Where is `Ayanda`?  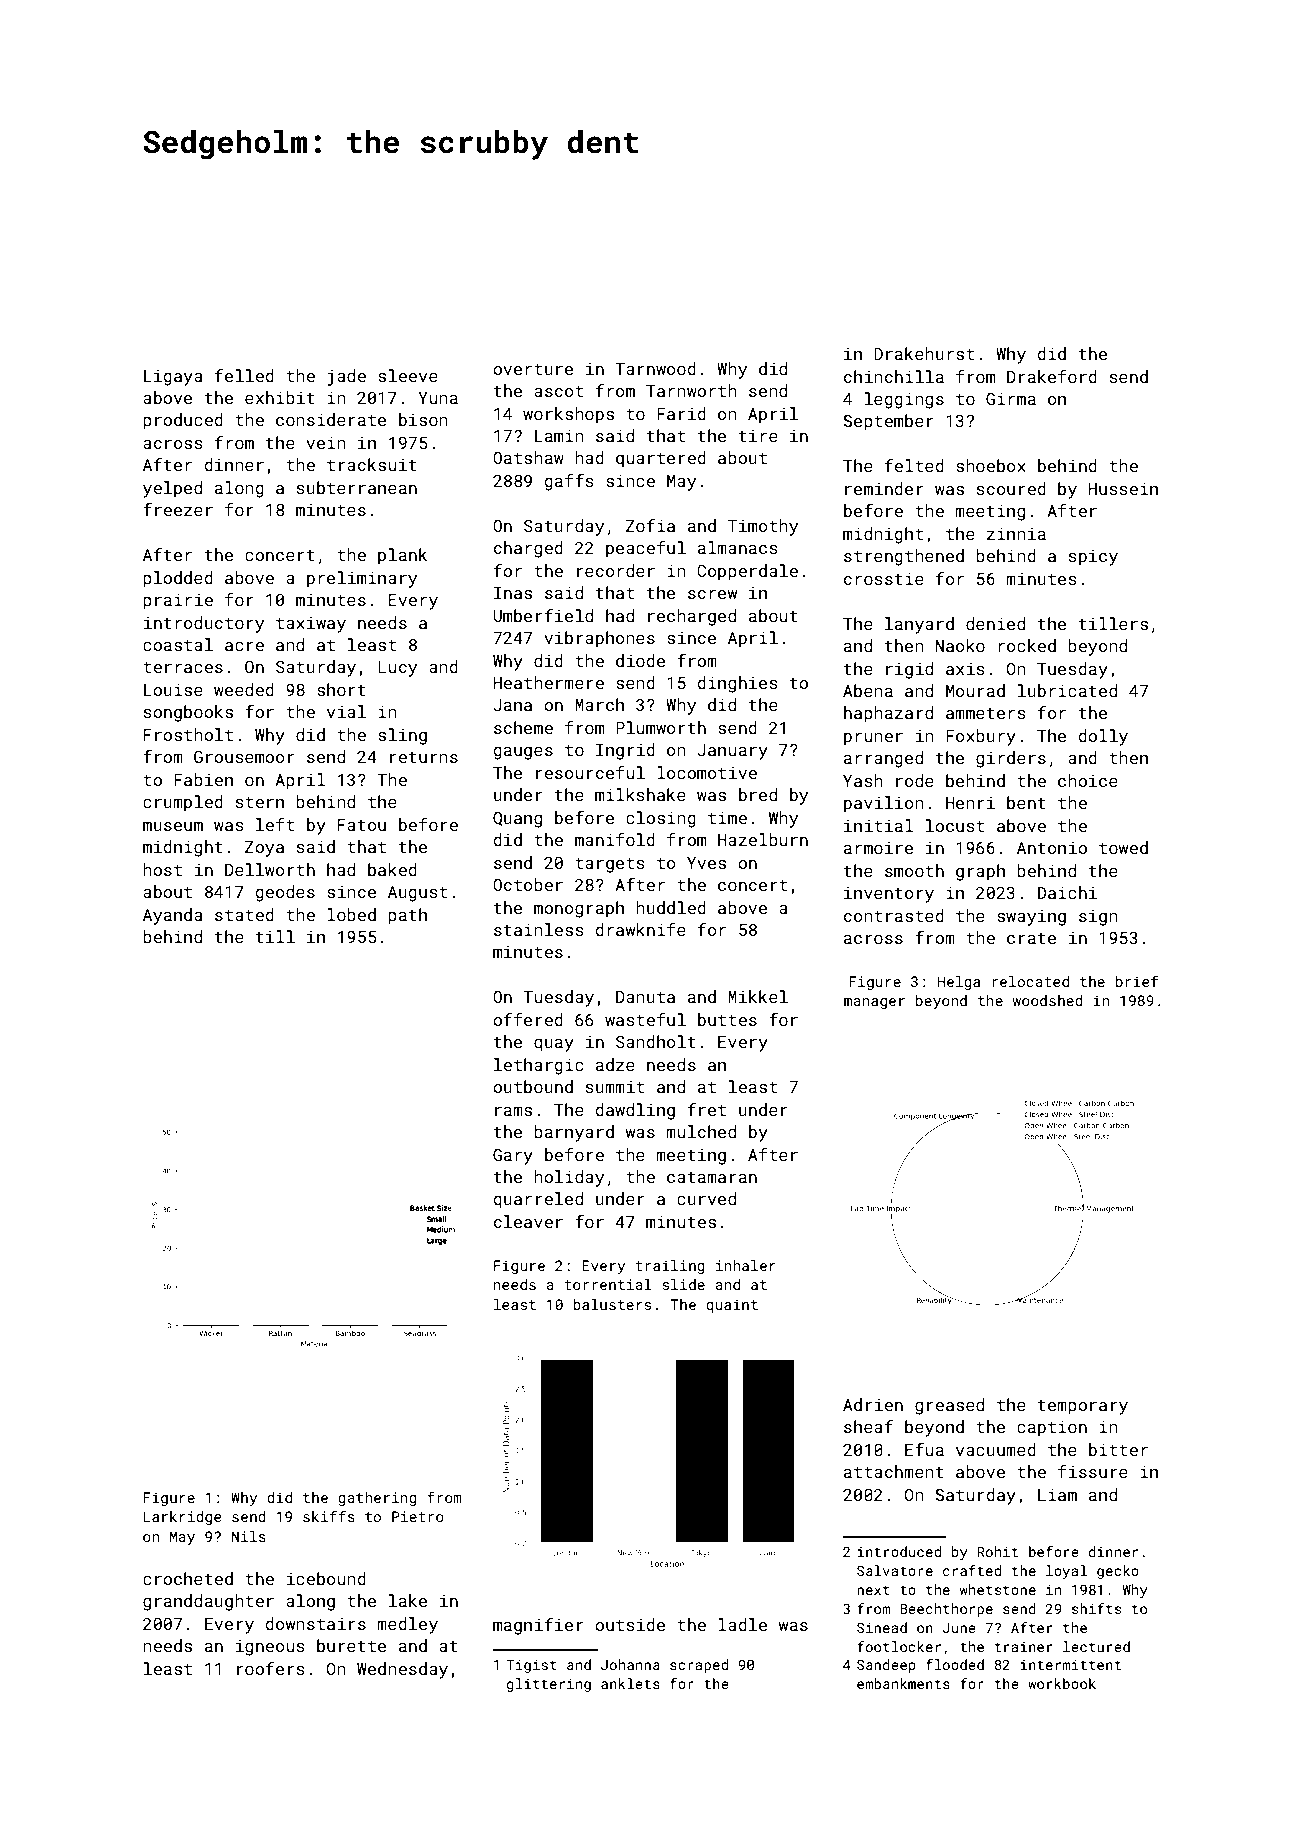
Ayanda is located at coordinates (173, 916).
